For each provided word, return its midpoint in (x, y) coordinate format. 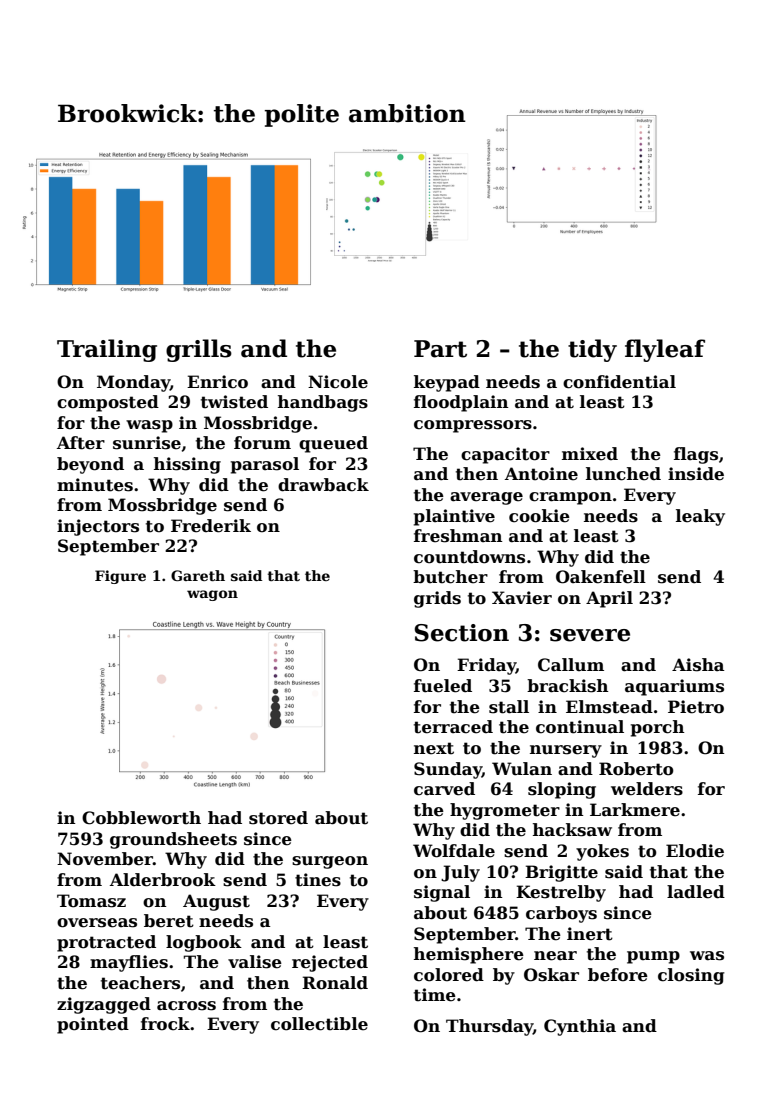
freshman (458, 536)
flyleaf (665, 350)
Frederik (211, 526)
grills (199, 350)
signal (442, 893)
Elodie (695, 851)
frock (165, 1024)
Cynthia (580, 1027)
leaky (700, 517)
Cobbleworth (141, 818)
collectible (319, 1024)
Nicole (338, 382)
